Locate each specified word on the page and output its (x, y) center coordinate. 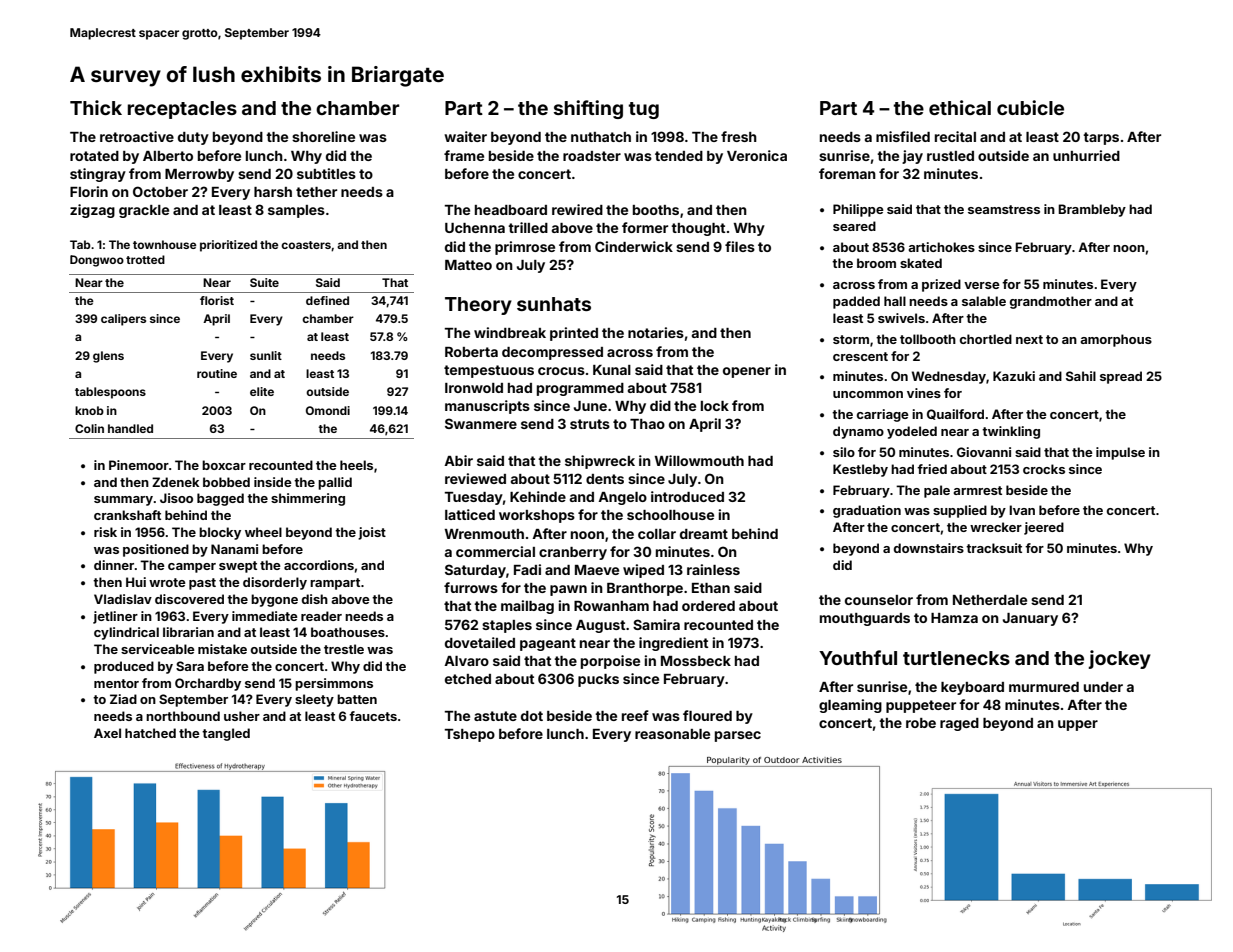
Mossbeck (696, 661)
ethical (960, 107)
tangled (226, 734)
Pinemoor (139, 465)
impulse (1120, 453)
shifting (588, 109)
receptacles (182, 110)
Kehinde (538, 496)
